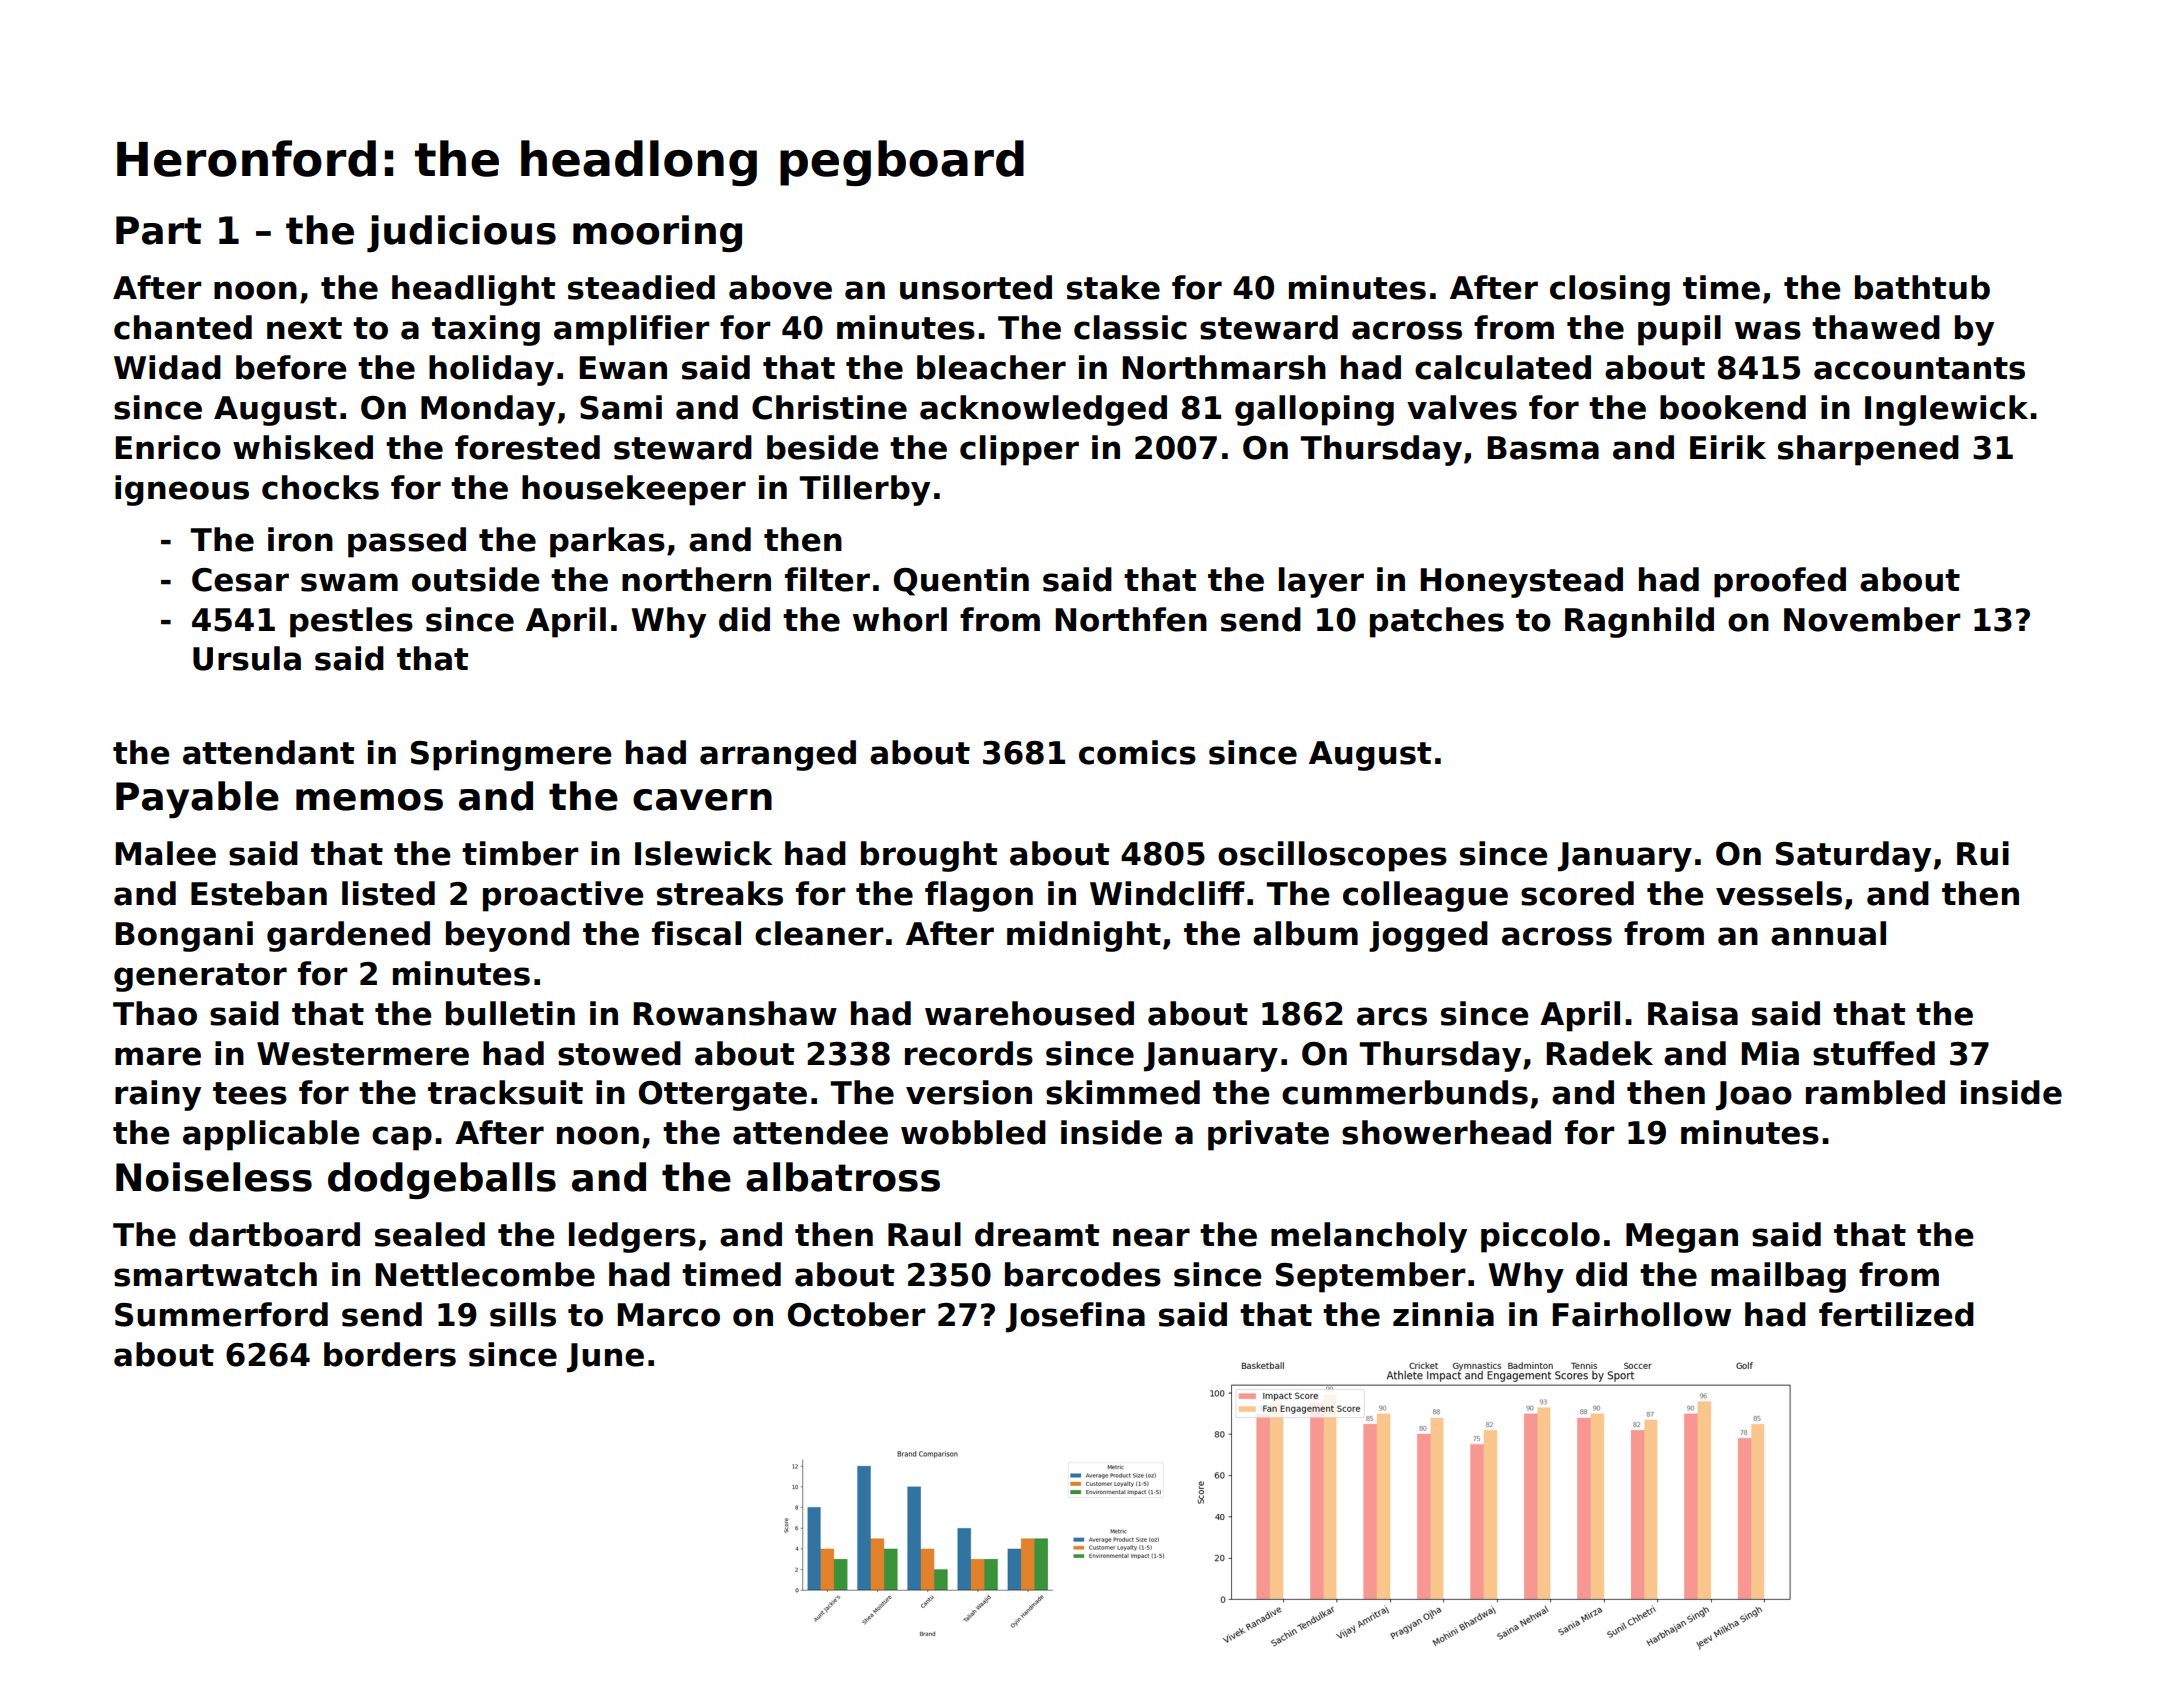  I want to click on timber, so click(520, 853).
